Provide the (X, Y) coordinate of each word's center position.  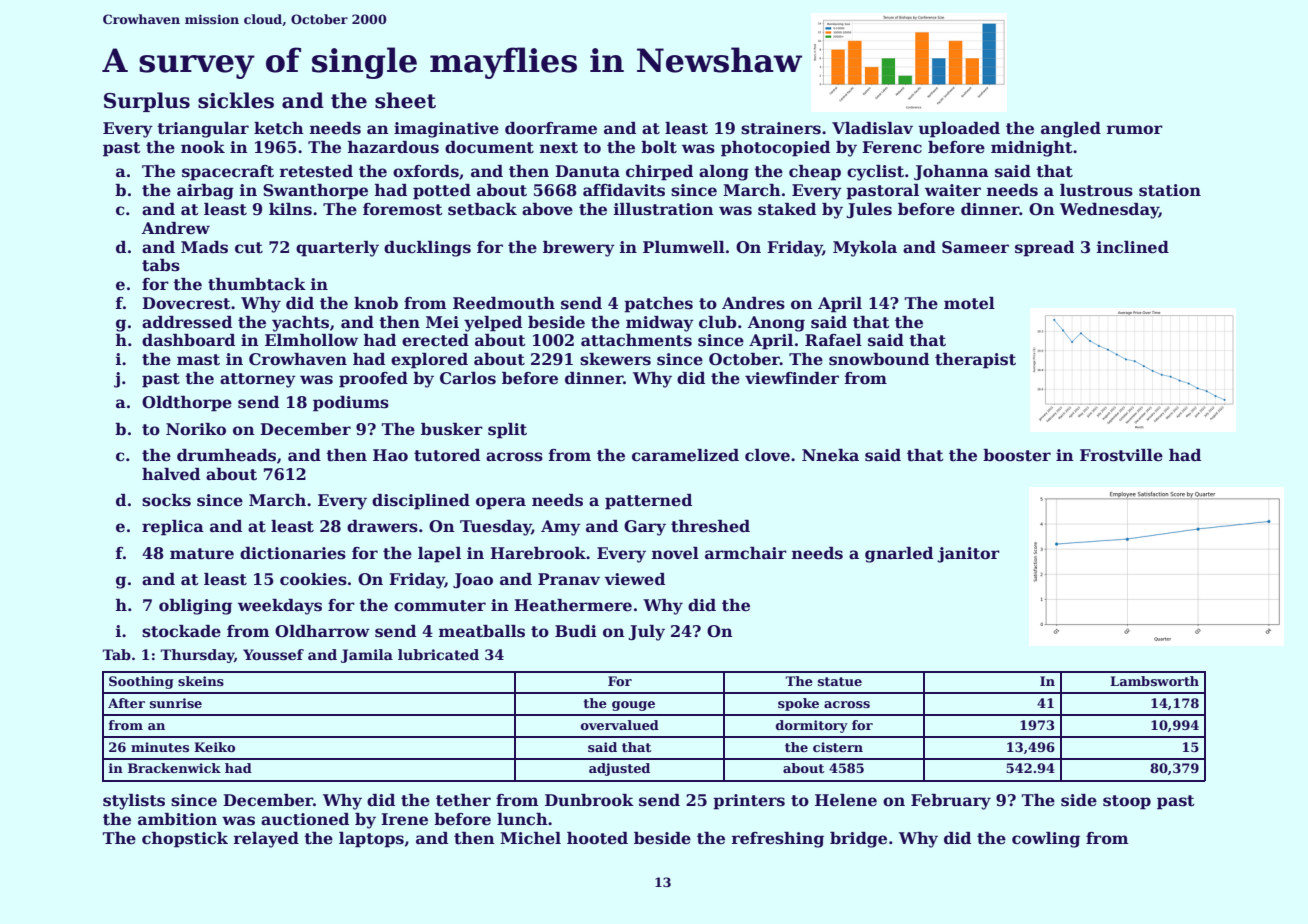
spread (1044, 249)
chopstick (185, 840)
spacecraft (228, 173)
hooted (597, 838)
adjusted (619, 769)
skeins (201, 681)
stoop (1127, 802)
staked (787, 209)
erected (435, 340)
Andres (753, 303)
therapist (975, 361)
